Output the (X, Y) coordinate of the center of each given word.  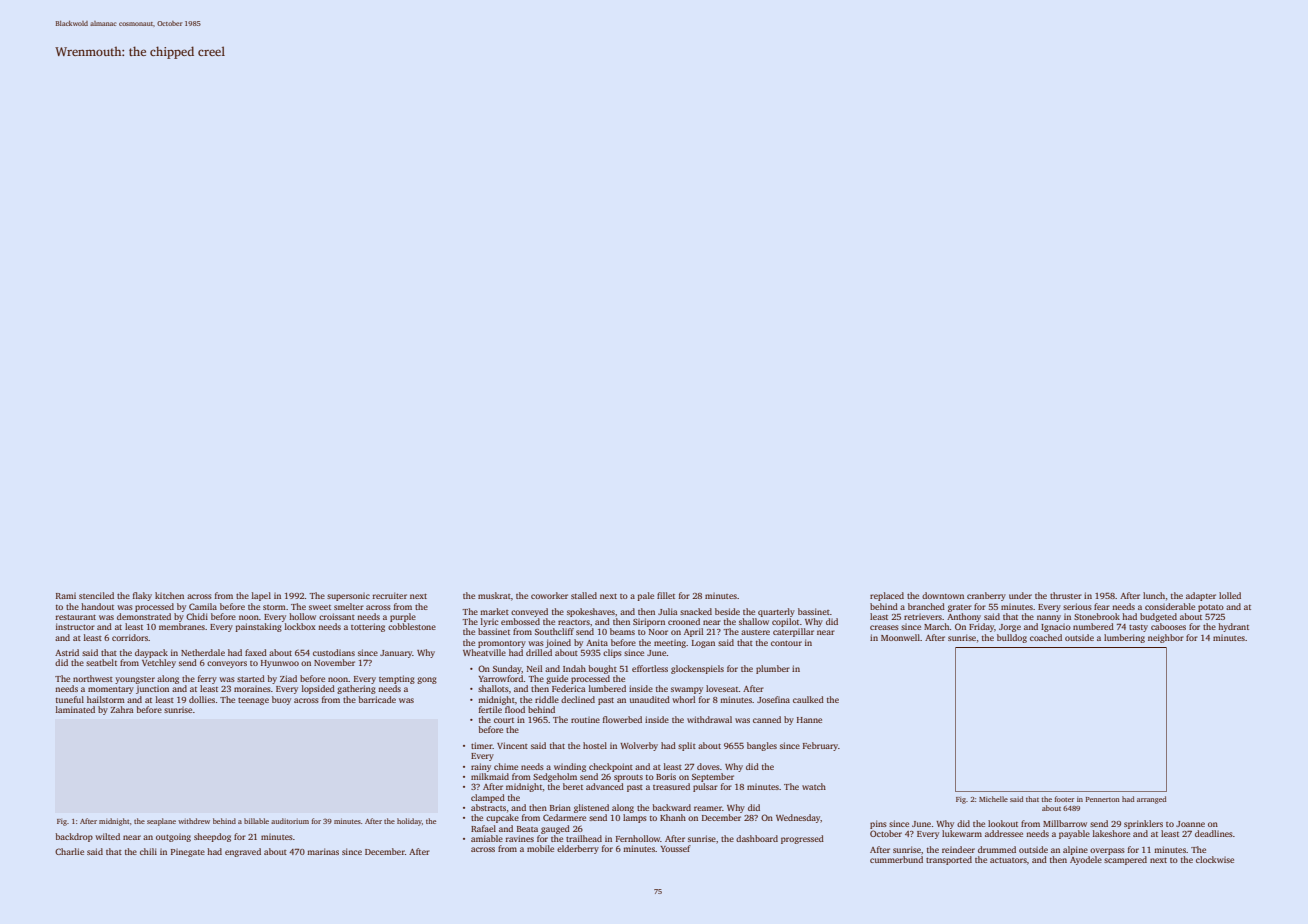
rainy (481, 767)
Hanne (809, 720)
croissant (337, 616)
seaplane (161, 822)
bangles (762, 746)
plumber (773, 669)
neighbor (1166, 638)
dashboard (757, 838)
